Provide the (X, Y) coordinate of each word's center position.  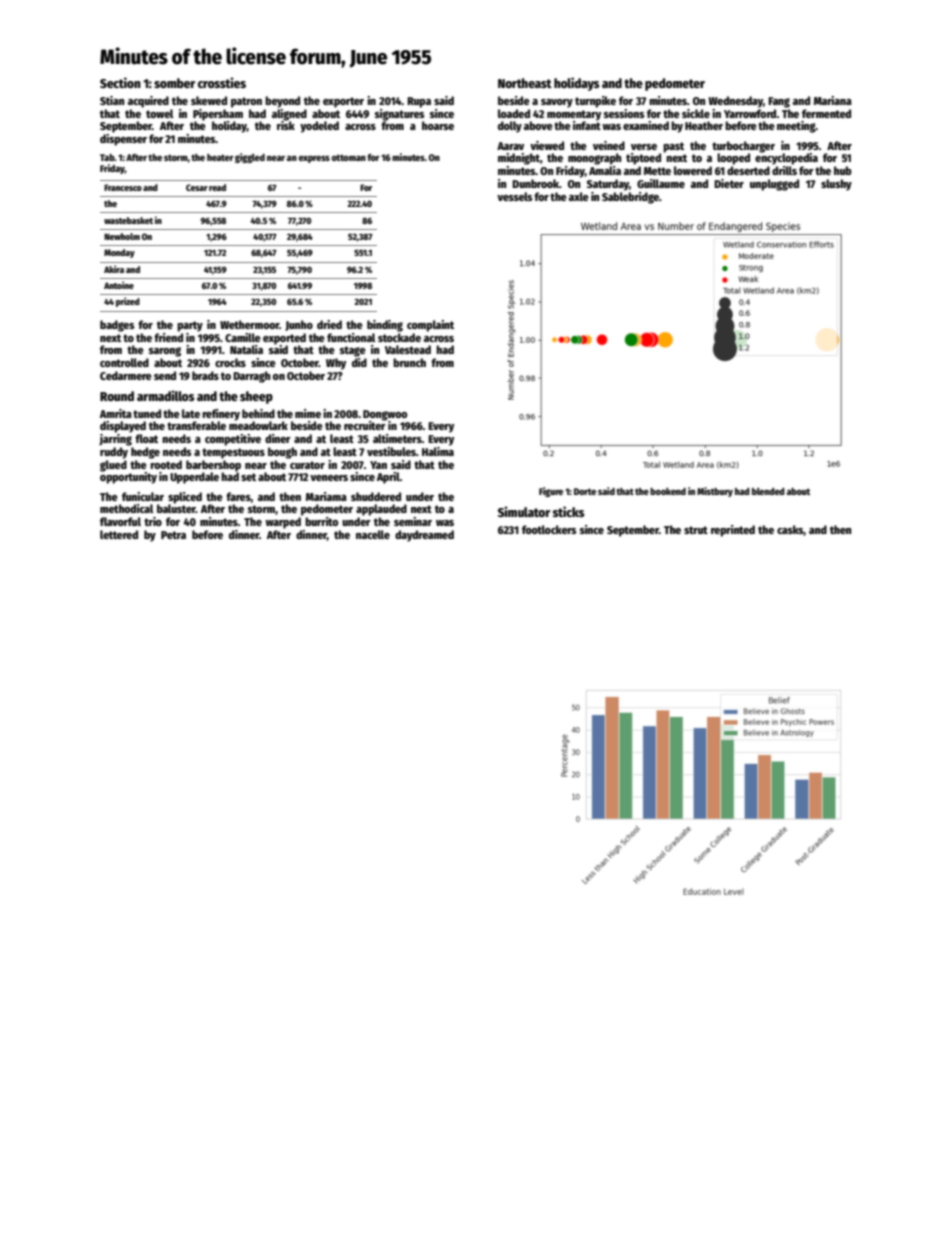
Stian (112, 100)
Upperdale (194, 478)
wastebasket (128, 220)
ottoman (349, 157)
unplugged (774, 185)
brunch (409, 362)
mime (308, 413)
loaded (514, 113)
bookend (668, 491)
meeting (796, 127)
